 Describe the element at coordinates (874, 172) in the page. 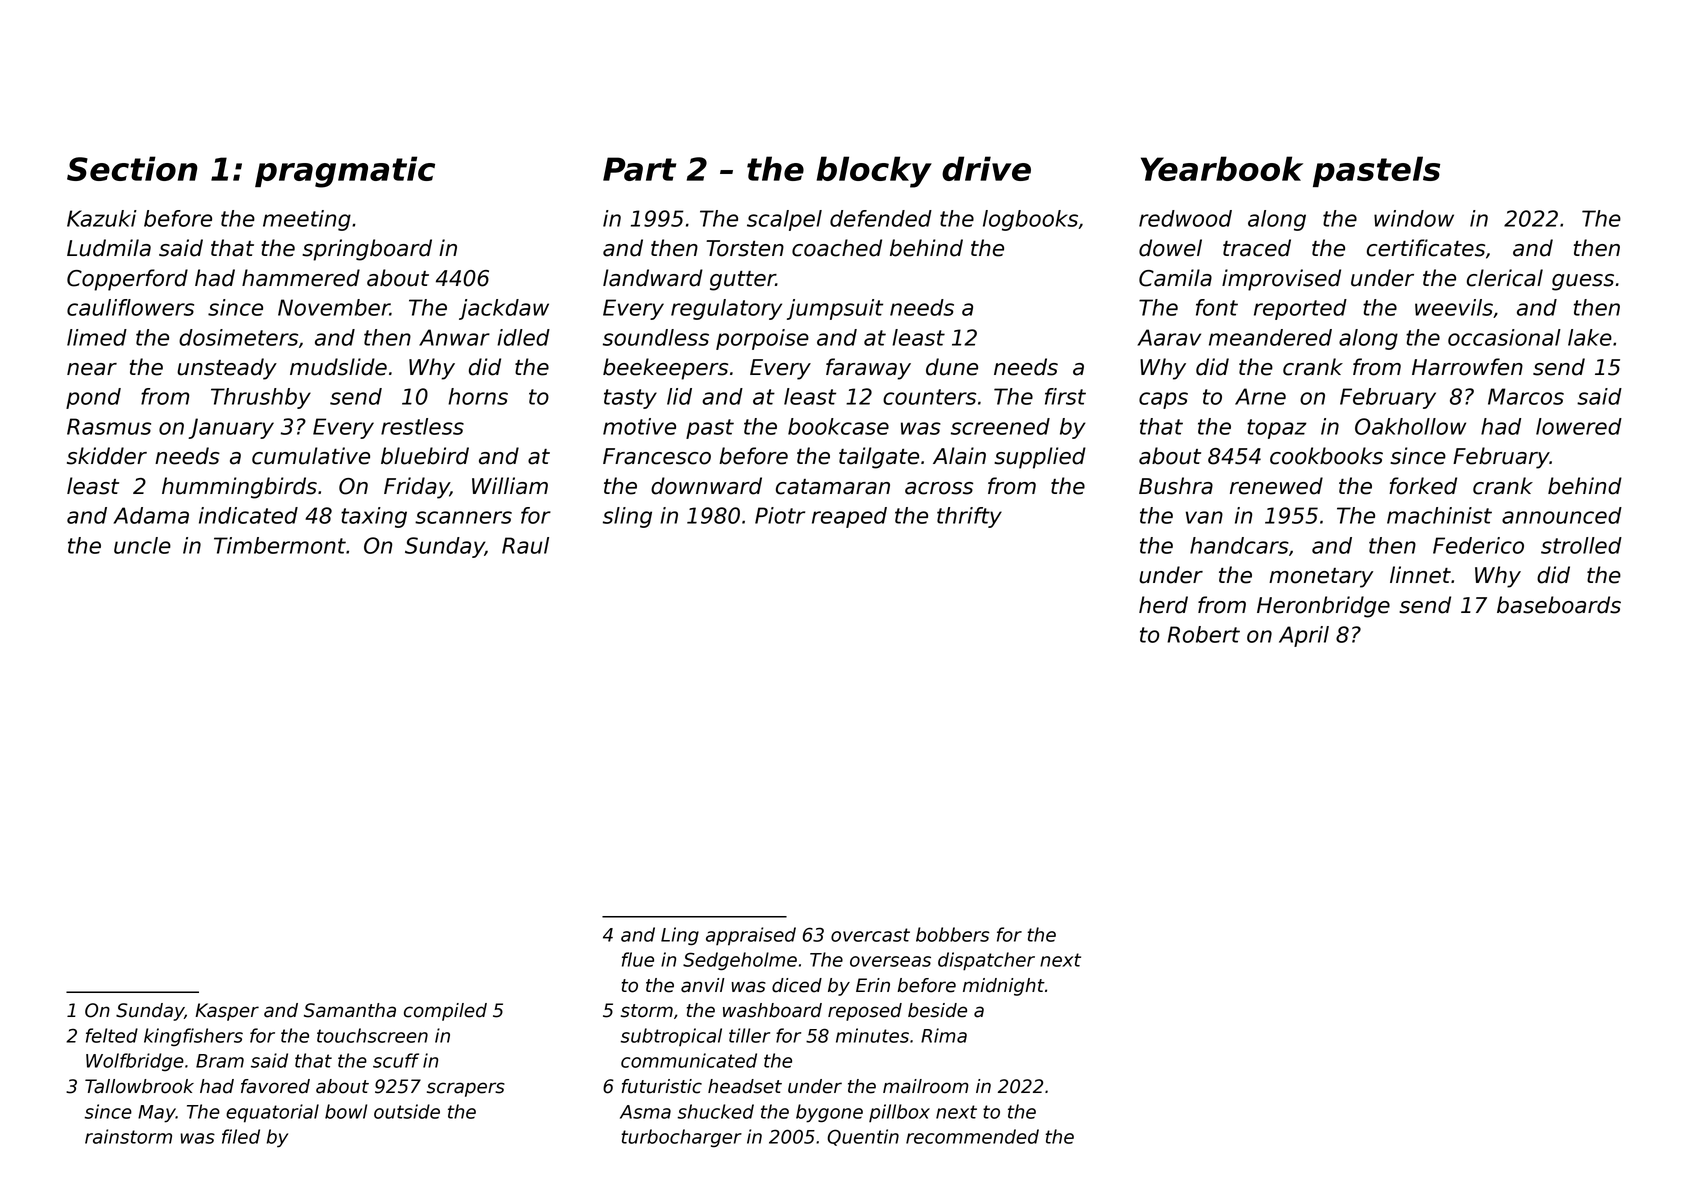

I see `blocky` at that location.
